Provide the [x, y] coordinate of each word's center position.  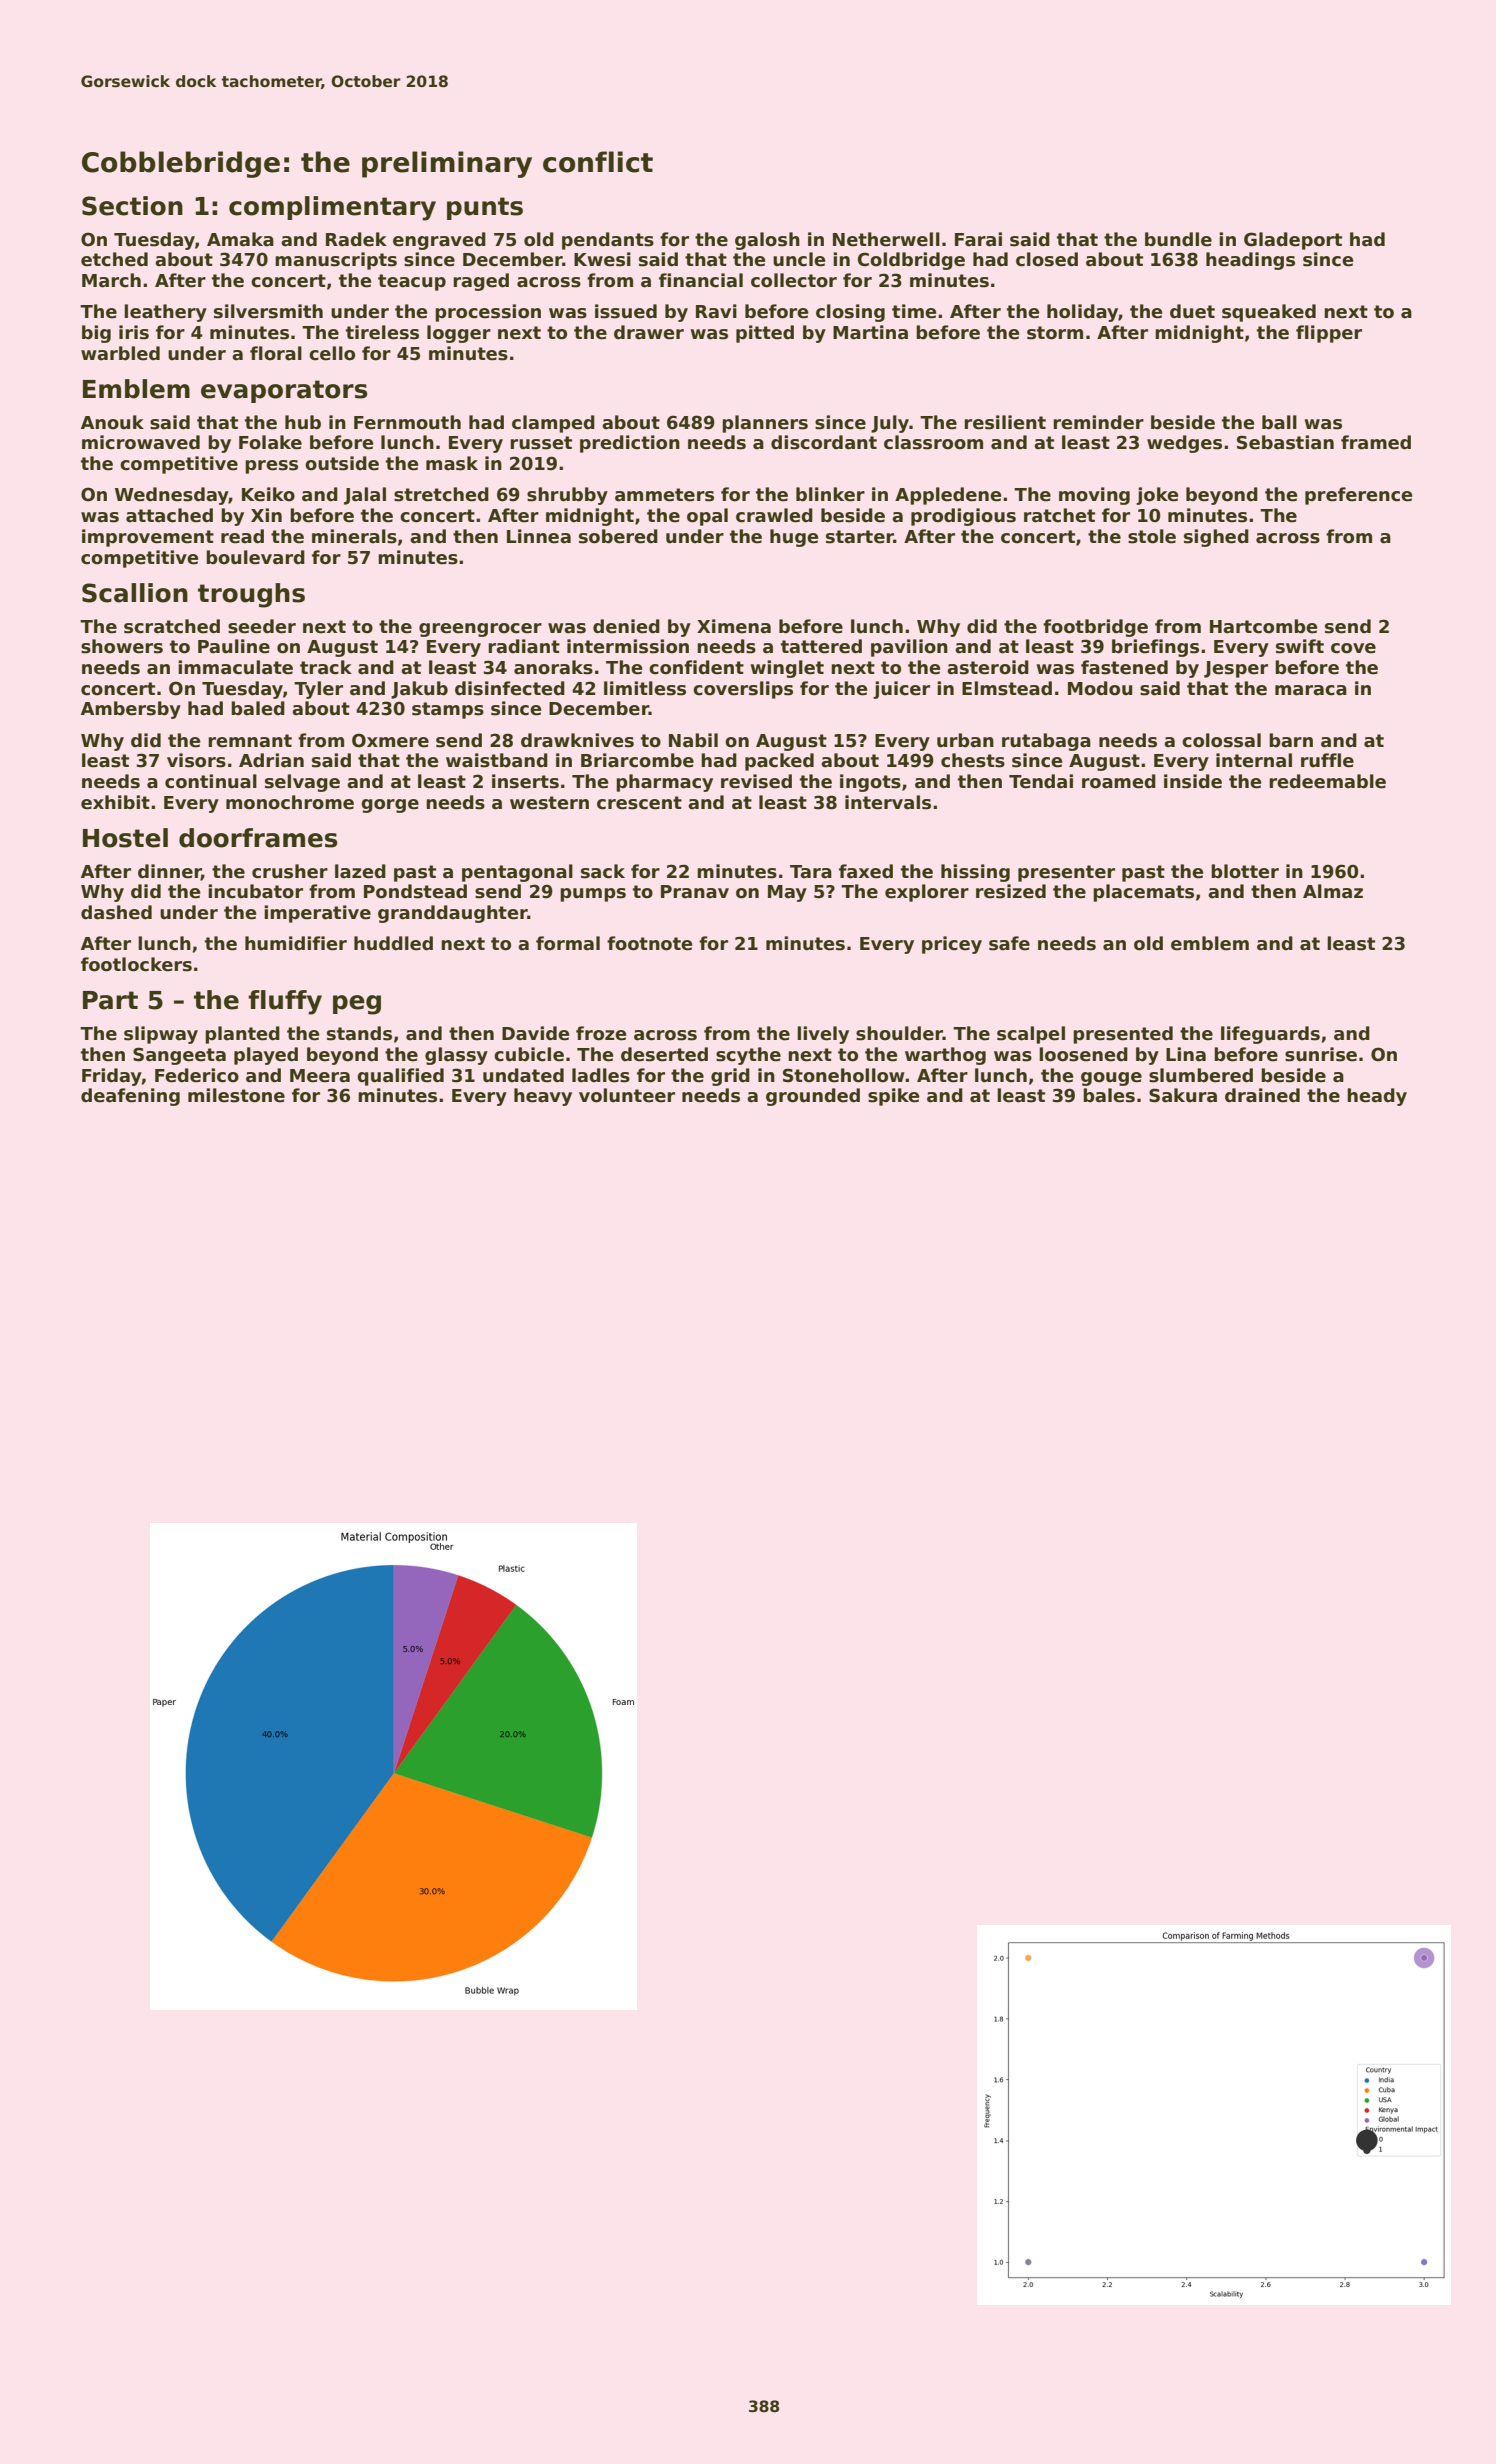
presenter [1066, 873]
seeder [262, 626]
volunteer [627, 1095]
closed [1047, 259]
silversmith [268, 311]
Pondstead [415, 891]
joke [1157, 496]
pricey [952, 945]
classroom [933, 442]
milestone [236, 1095]
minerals [354, 536]
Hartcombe [1263, 626]
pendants [608, 241]
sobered [618, 536]
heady [1377, 1097]
